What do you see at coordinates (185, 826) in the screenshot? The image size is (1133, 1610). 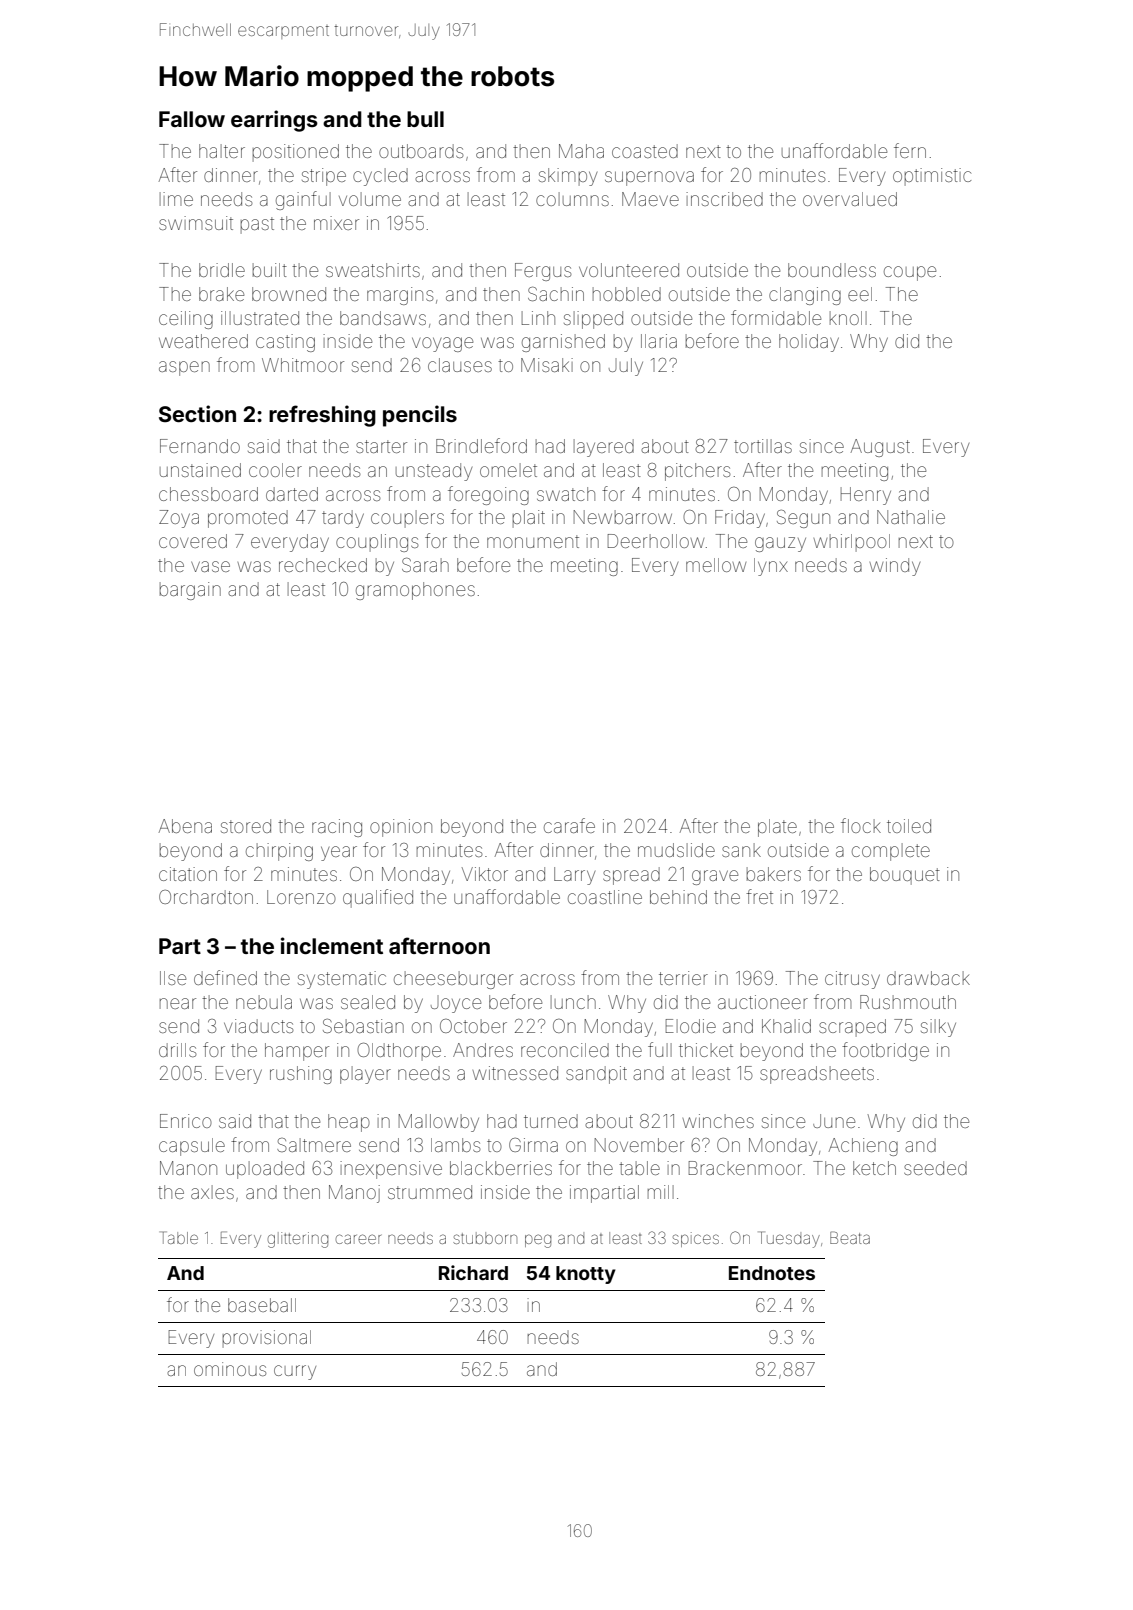 I see `Abena` at bounding box center [185, 826].
